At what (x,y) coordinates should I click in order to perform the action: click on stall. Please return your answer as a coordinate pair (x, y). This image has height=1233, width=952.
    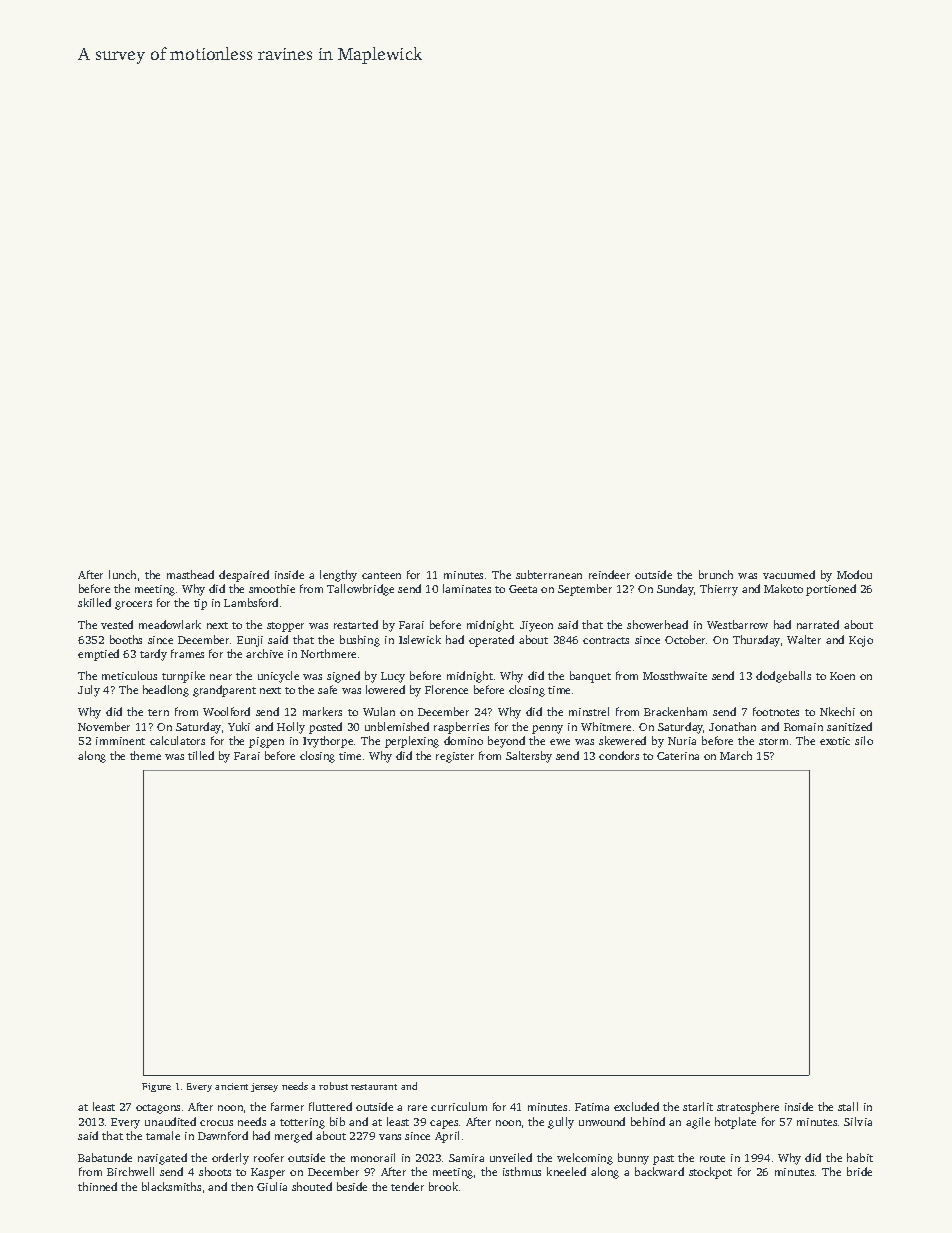
    Looking at the image, I should click on (848, 1106).
